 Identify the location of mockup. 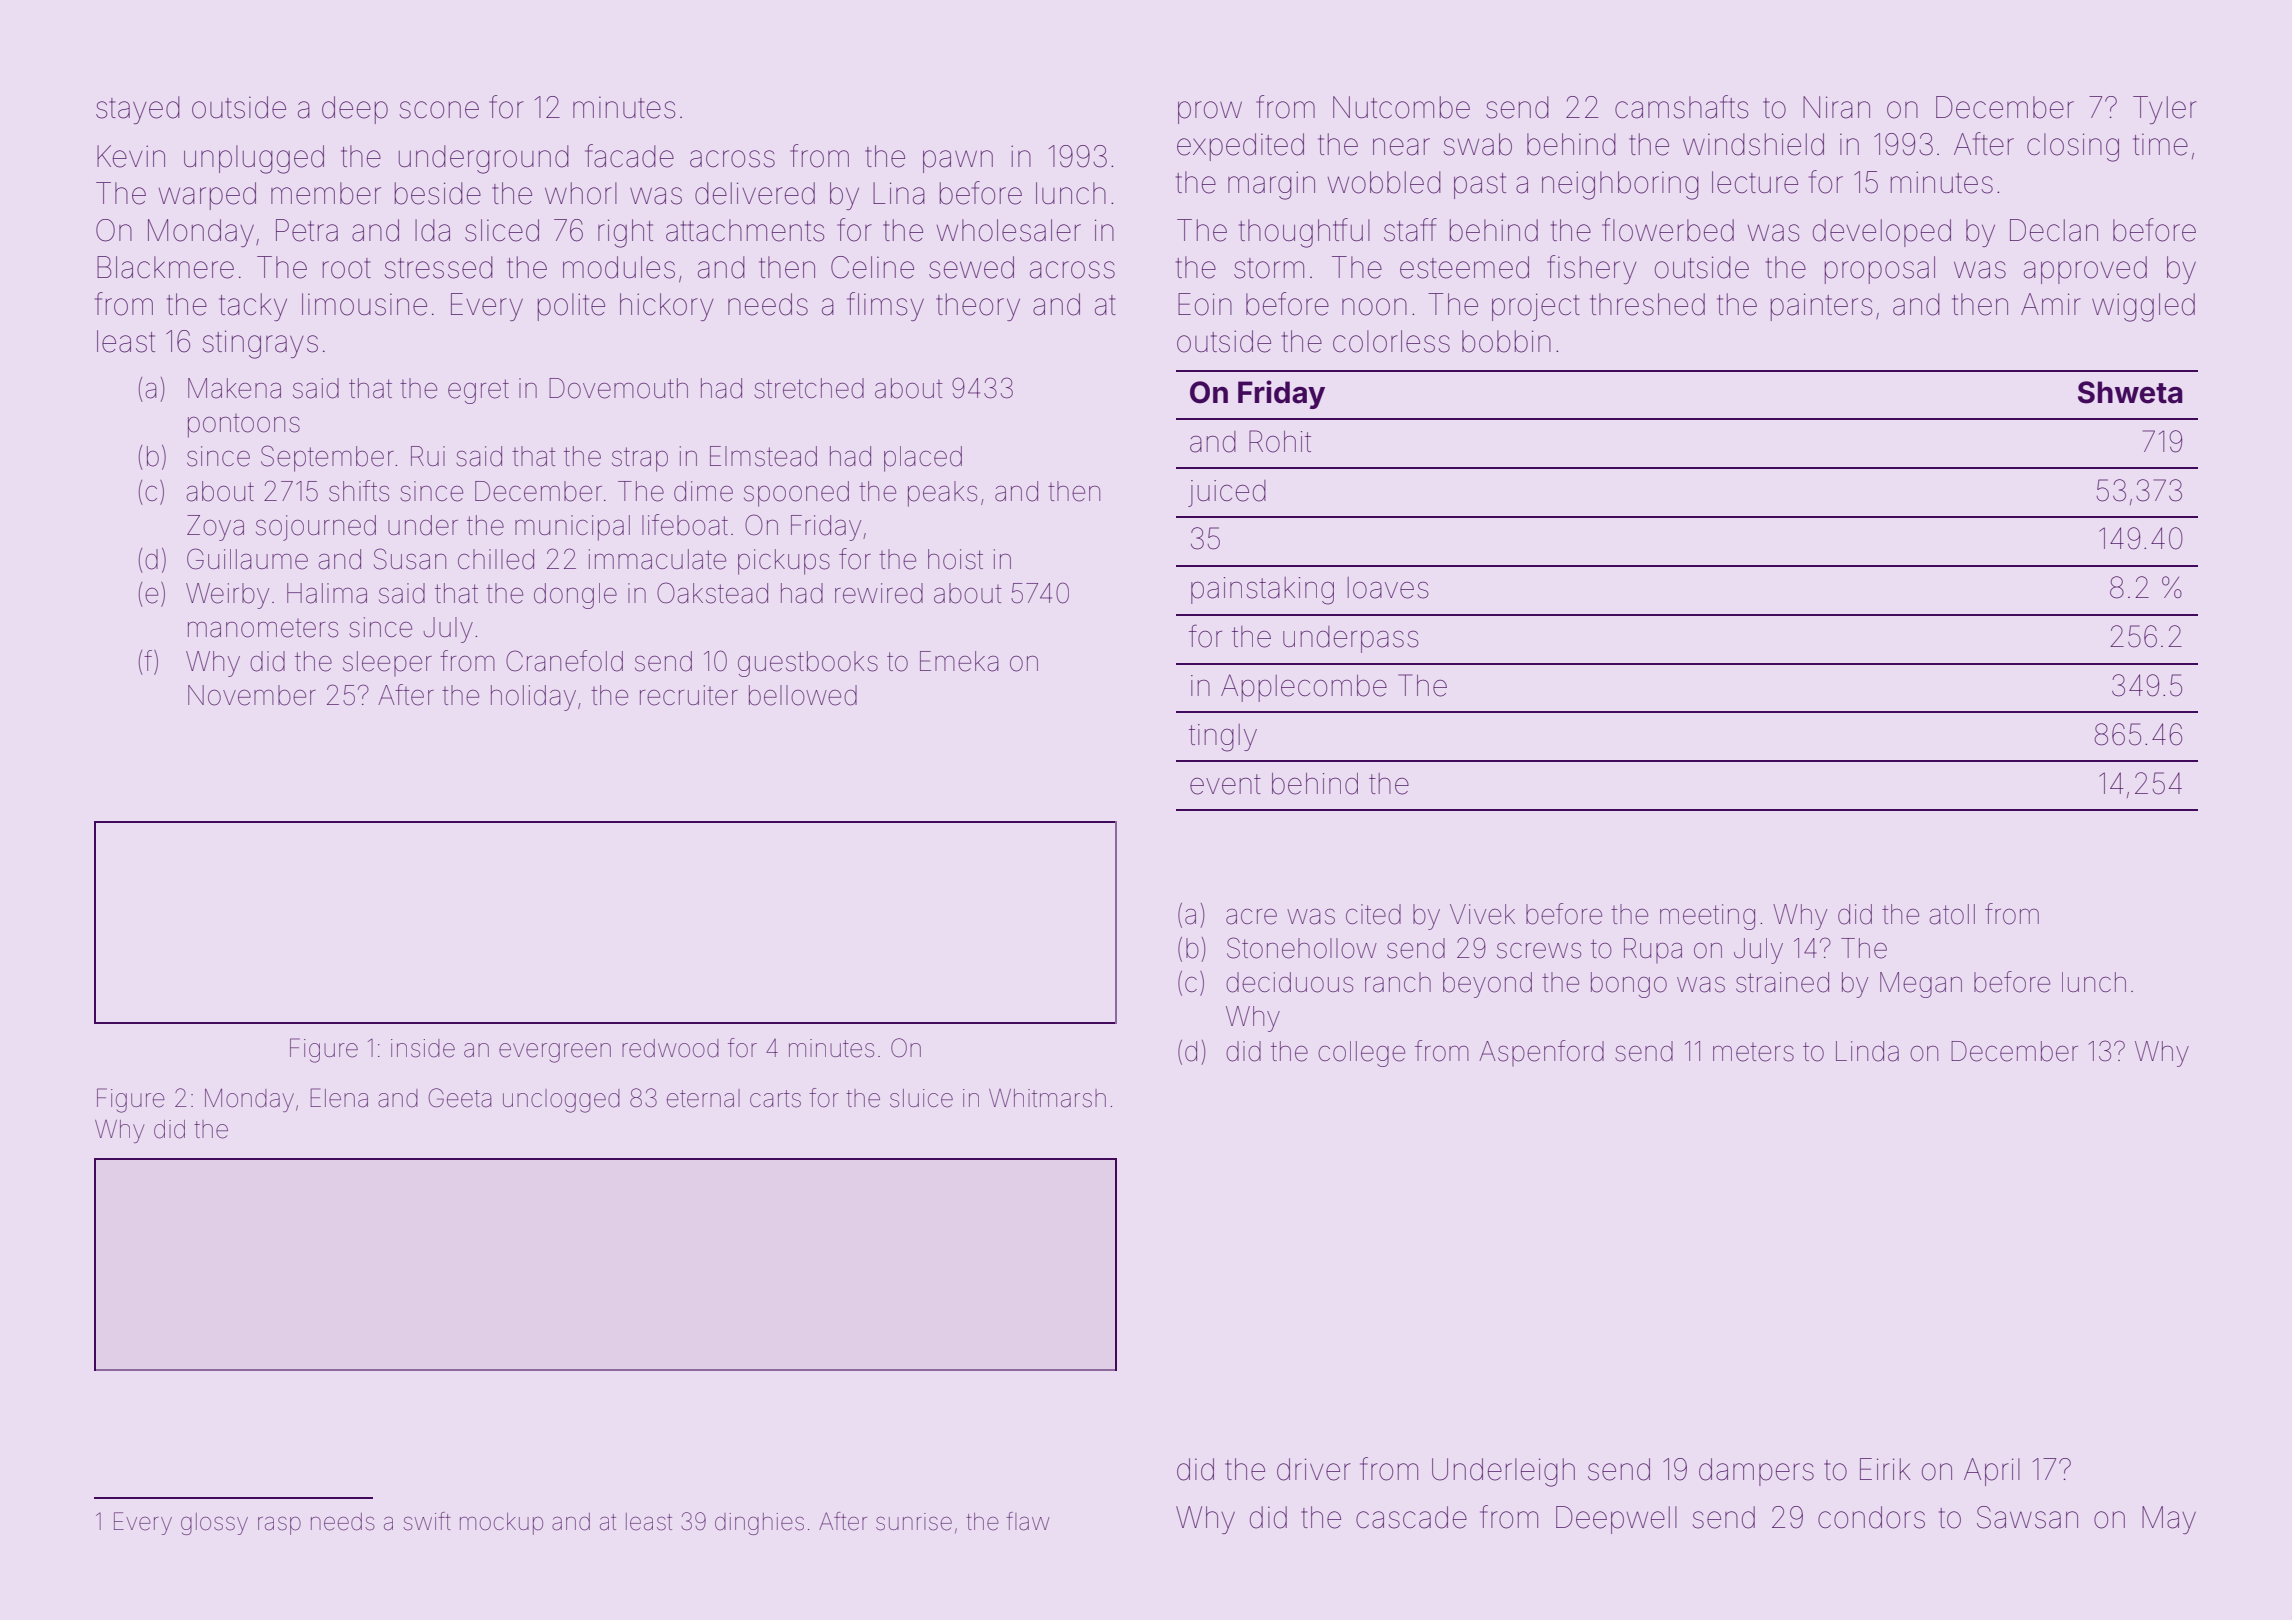
(501, 1524).
